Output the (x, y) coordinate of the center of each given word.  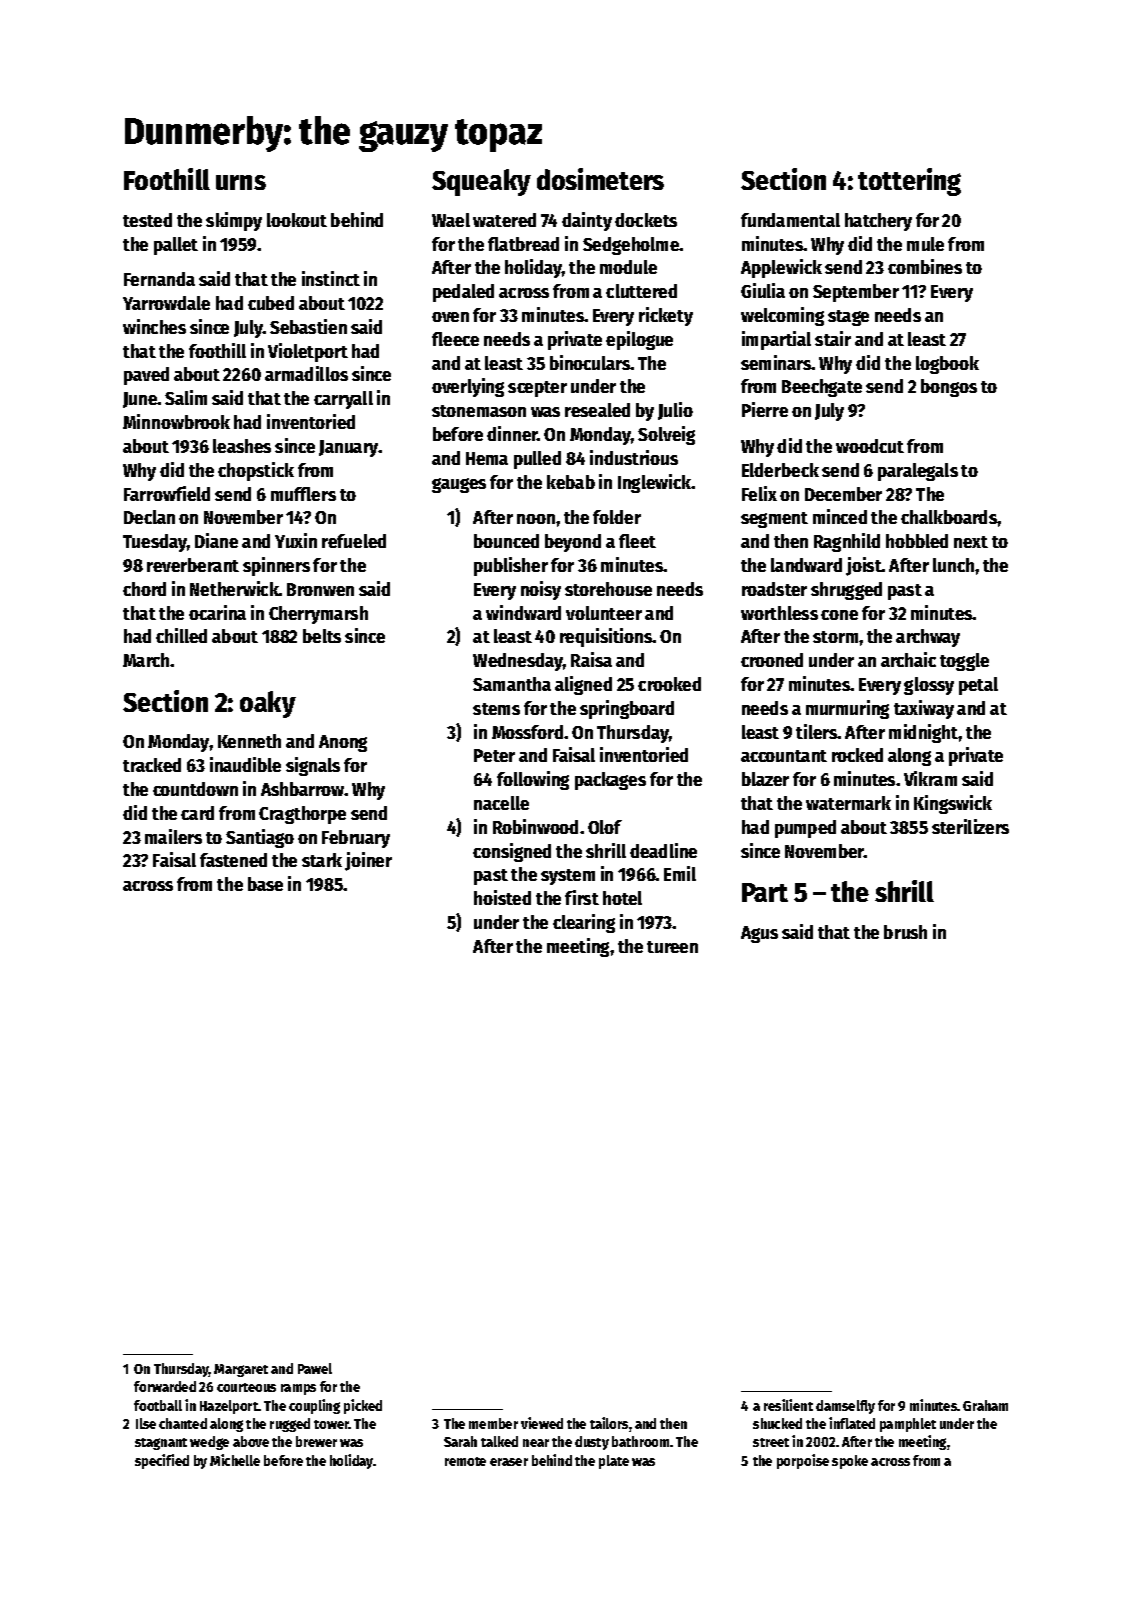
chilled (181, 635)
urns (241, 182)
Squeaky (481, 182)
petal (978, 686)
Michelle (235, 1460)
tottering (909, 182)
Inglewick (655, 483)
